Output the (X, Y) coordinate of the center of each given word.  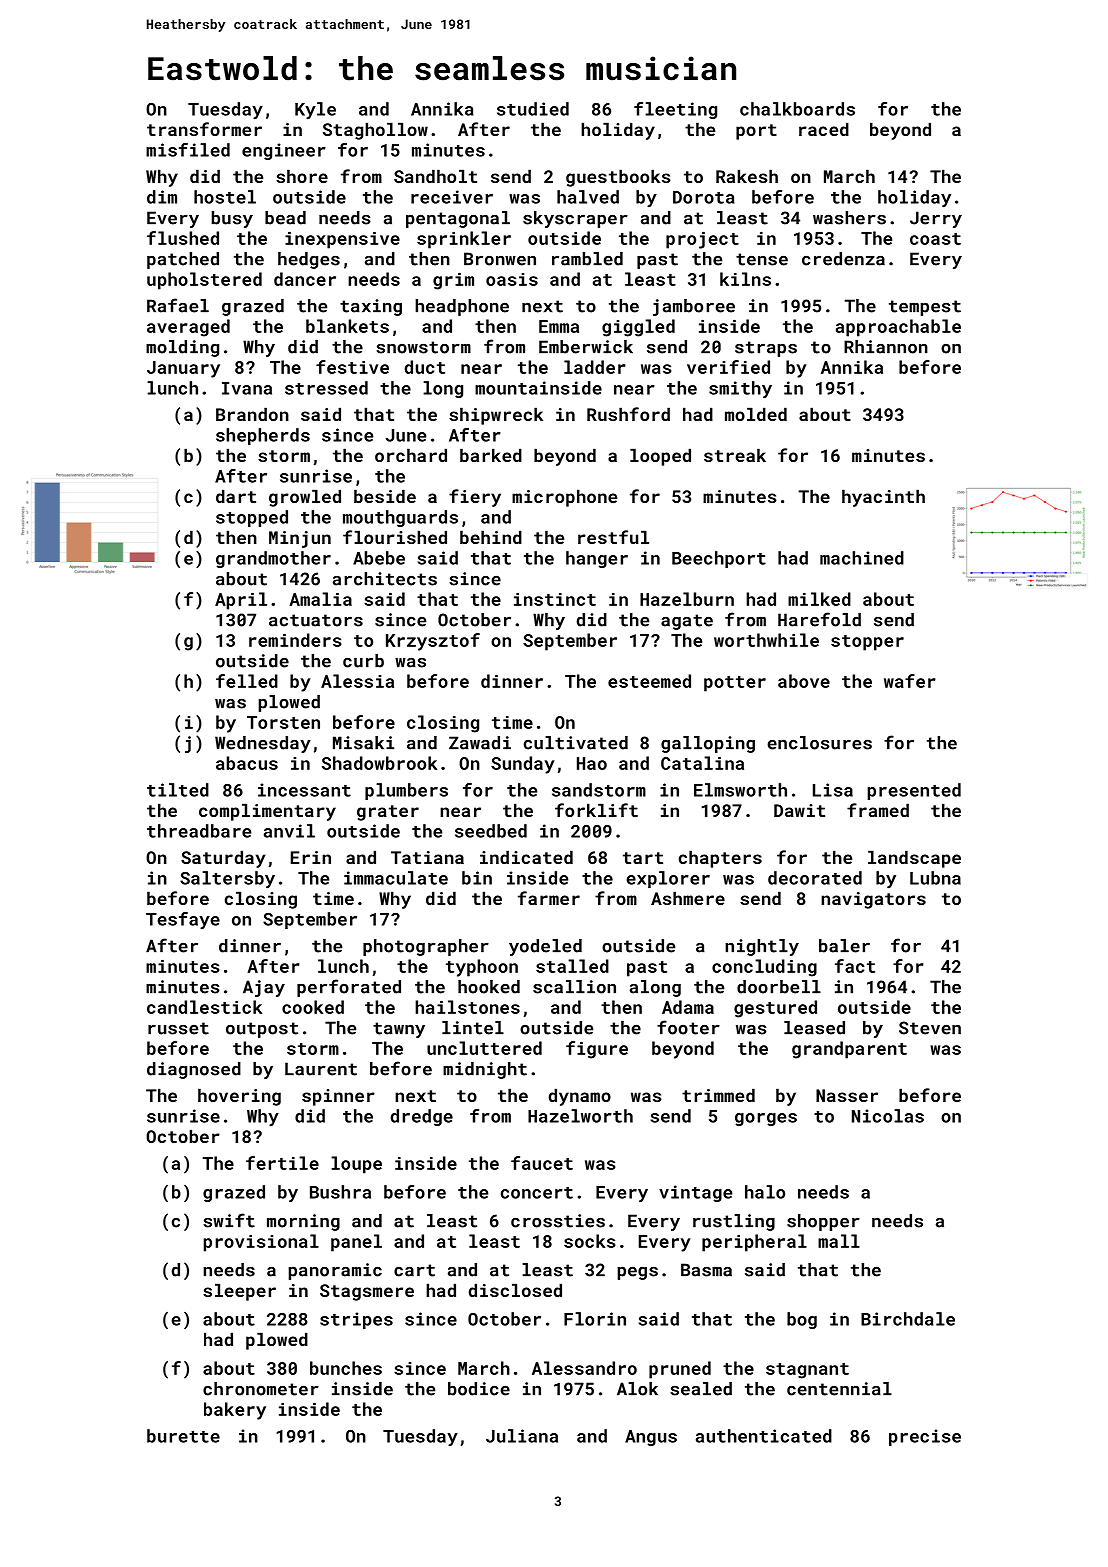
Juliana (522, 1436)
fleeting (675, 110)
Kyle (315, 111)
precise (925, 1437)
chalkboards (797, 109)
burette (183, 1436)
